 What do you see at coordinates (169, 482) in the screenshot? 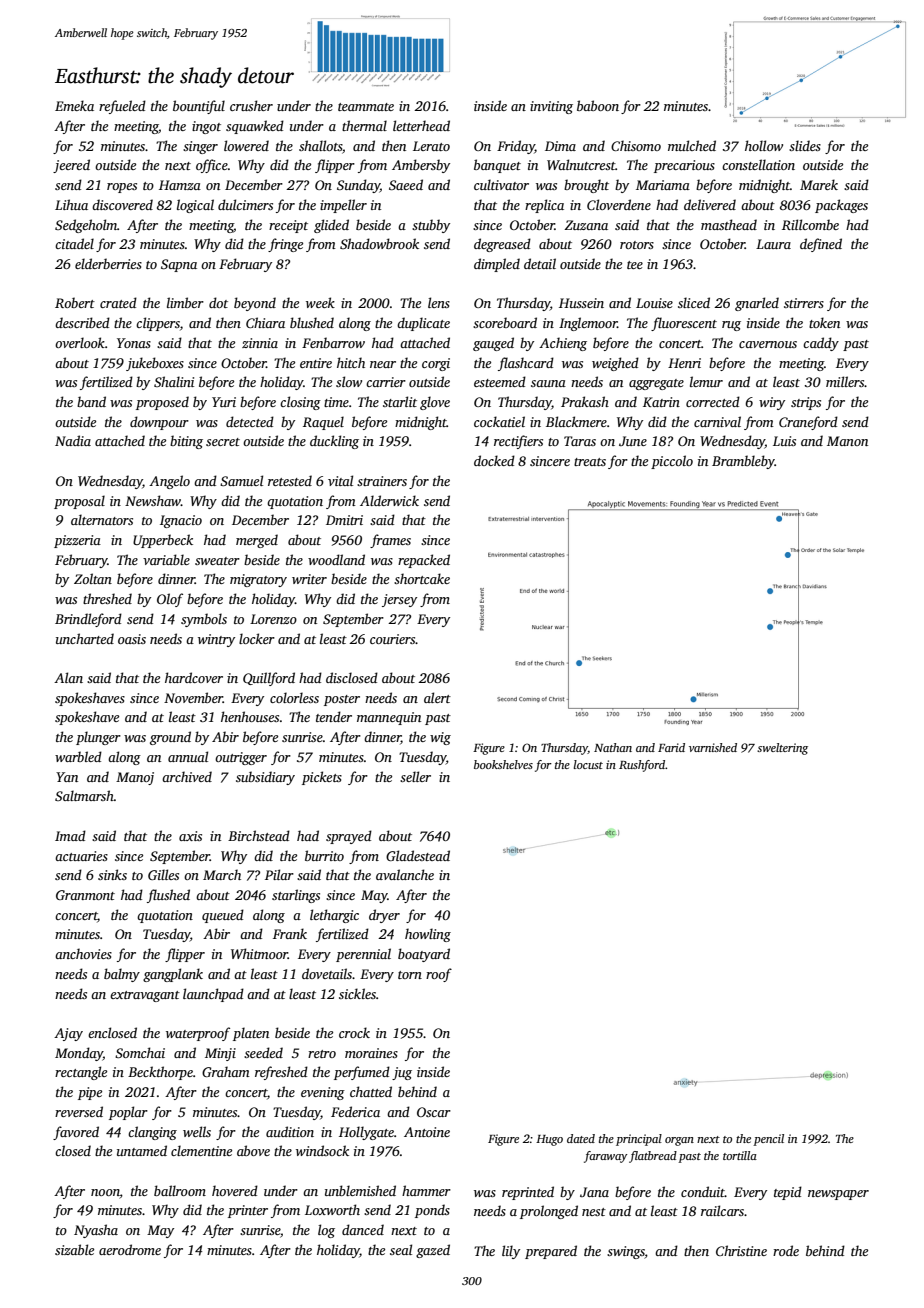
I see `Angelo` at bounding box center [169, 482].
